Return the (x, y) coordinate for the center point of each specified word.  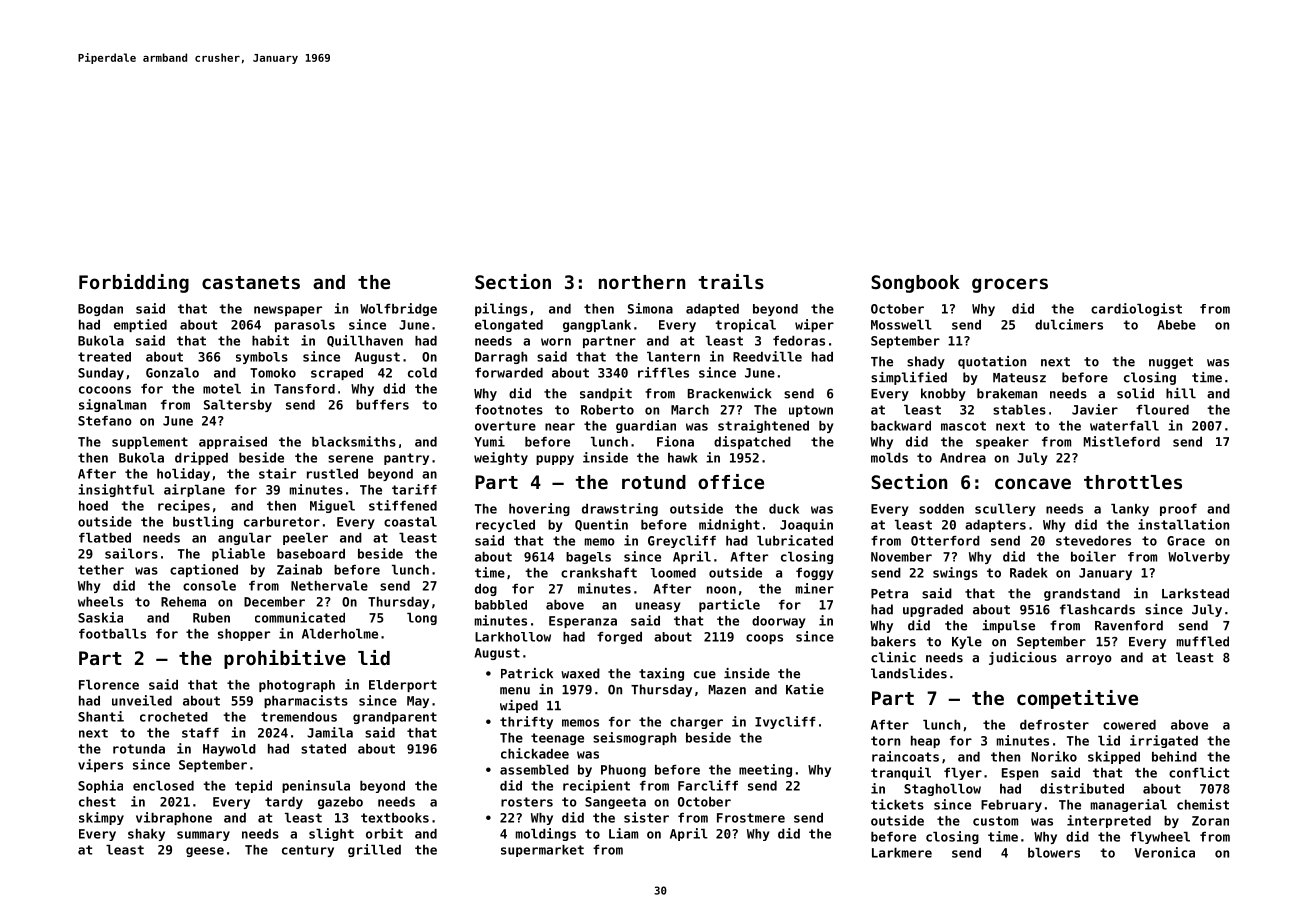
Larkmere (902, 853)
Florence (109, 685)
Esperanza (583, 622)
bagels (588, 558)
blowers (1054, 853)
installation (1183, 524)
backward (901, 426)
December (274, 602)
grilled (374, 850)
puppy (555, 460)
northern (642, 282)
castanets (251, 282)
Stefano (105, 421)
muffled (1203, 641)
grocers (1010, 285)
